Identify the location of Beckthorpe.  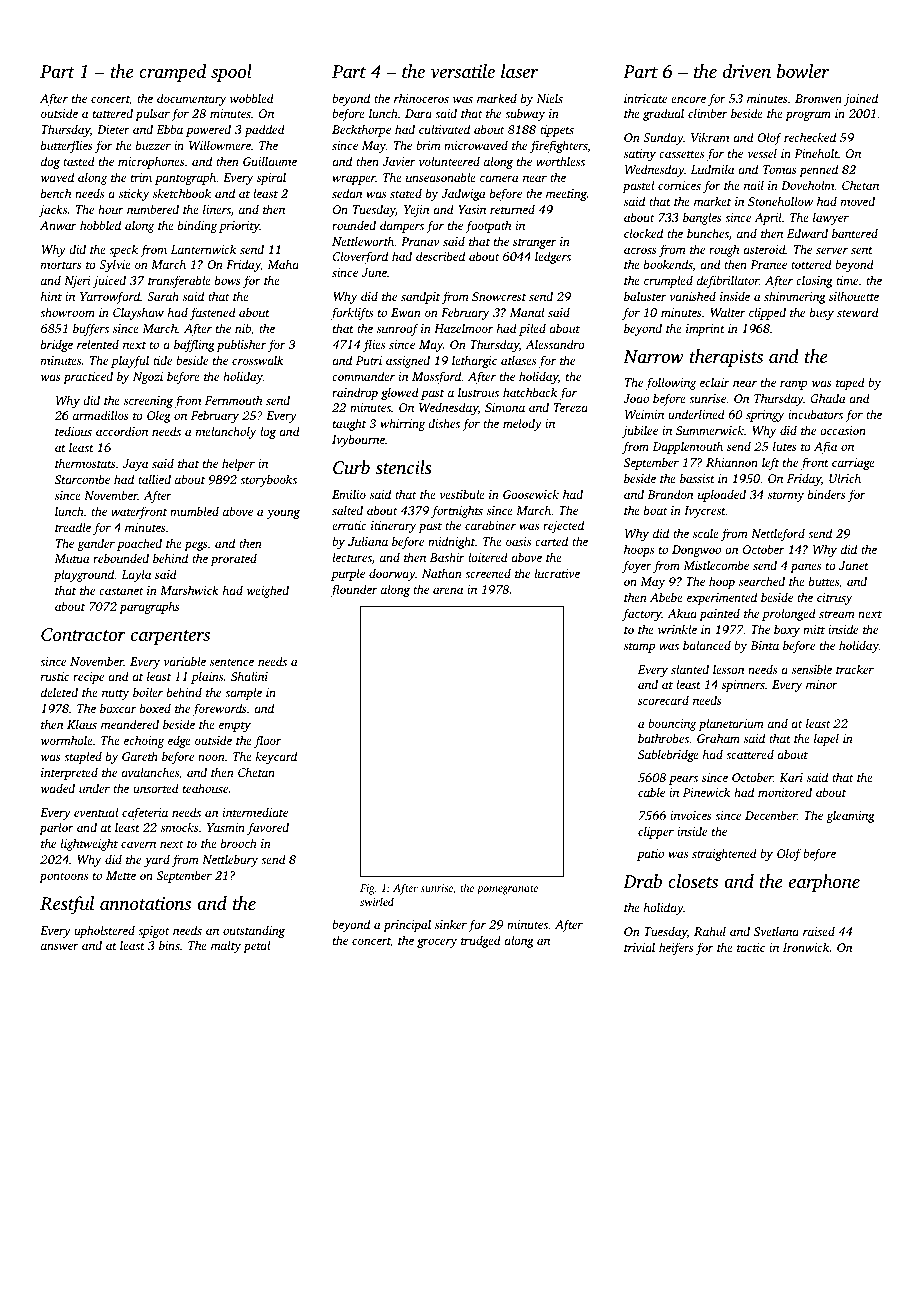
(361, 130).
